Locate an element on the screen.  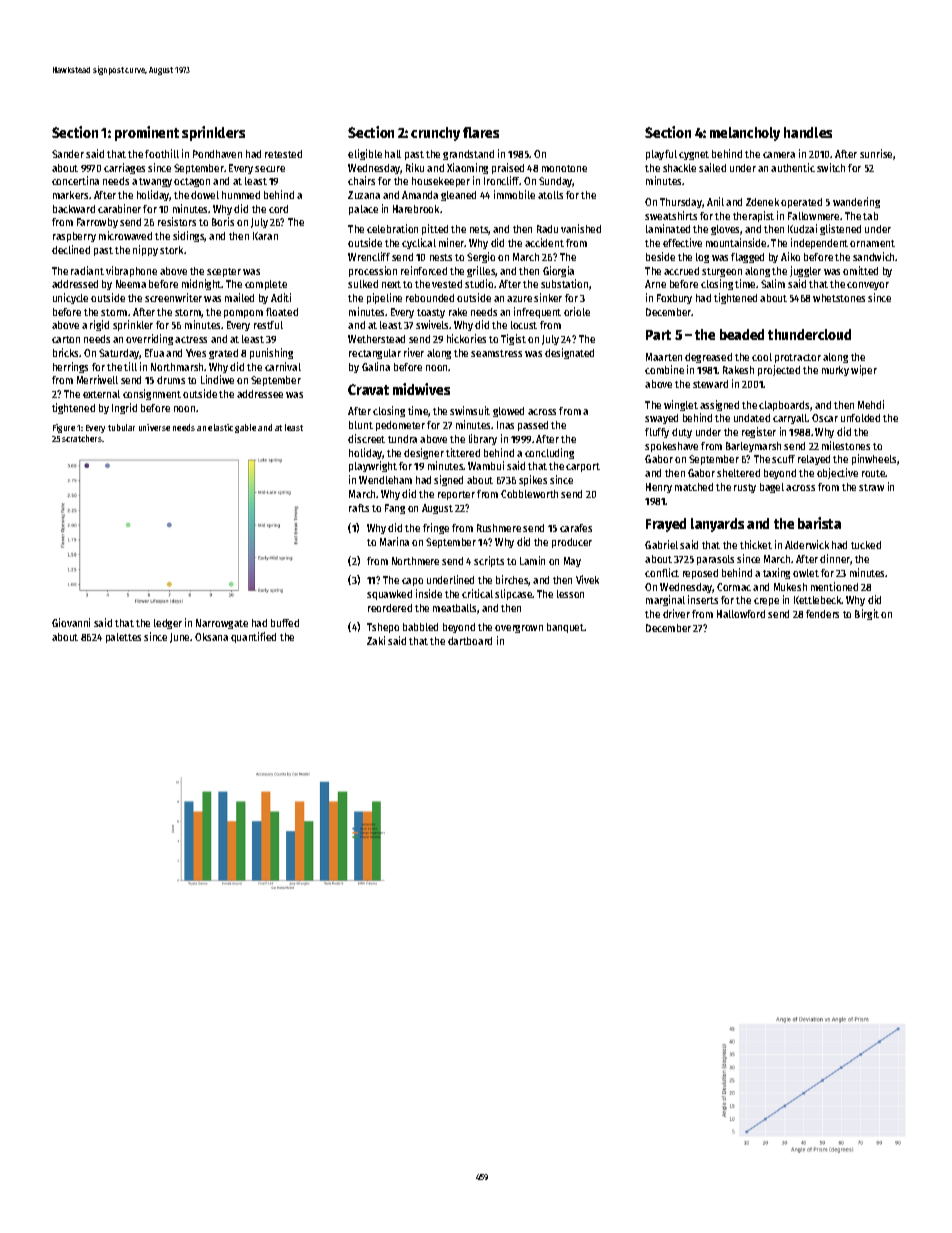
relayed is located at coordinates (814, 460).
